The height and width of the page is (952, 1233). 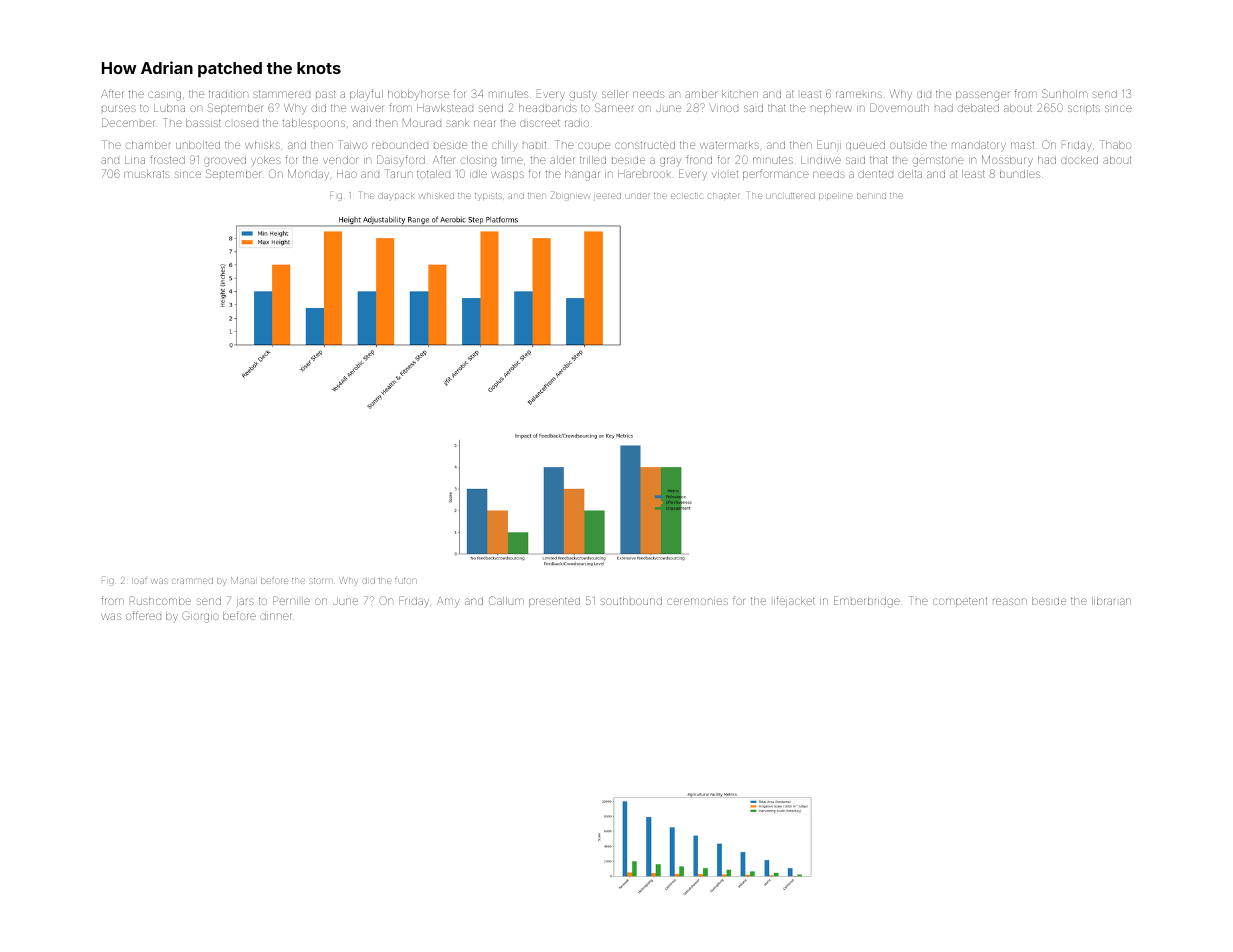 What do you see at coordinates (960, 602) in the page?
I see `competent` at bounding box center [960, 602].
